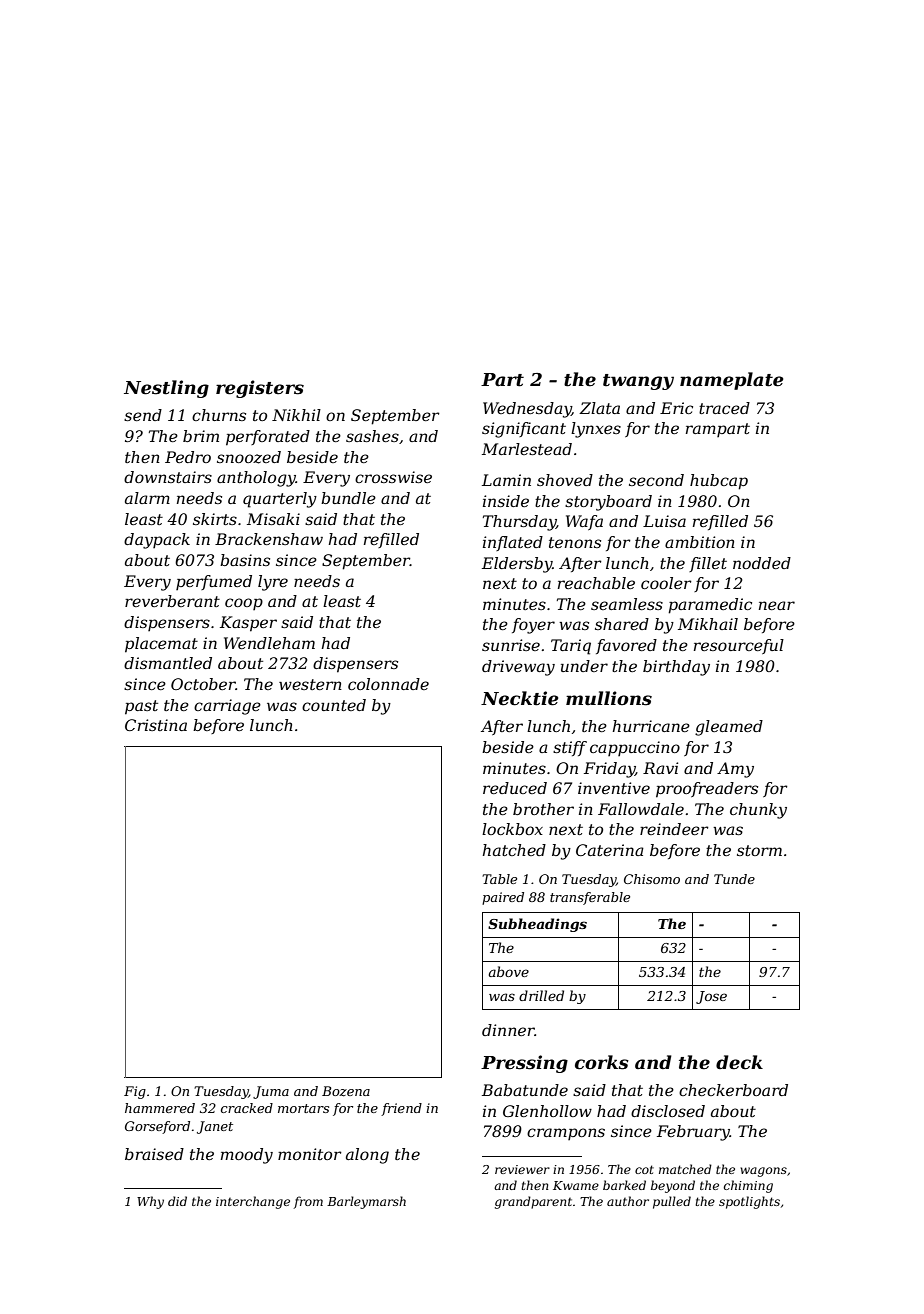 The width and height of the image is (924, 1314). I want to click on twangy, so click(638, 382).
